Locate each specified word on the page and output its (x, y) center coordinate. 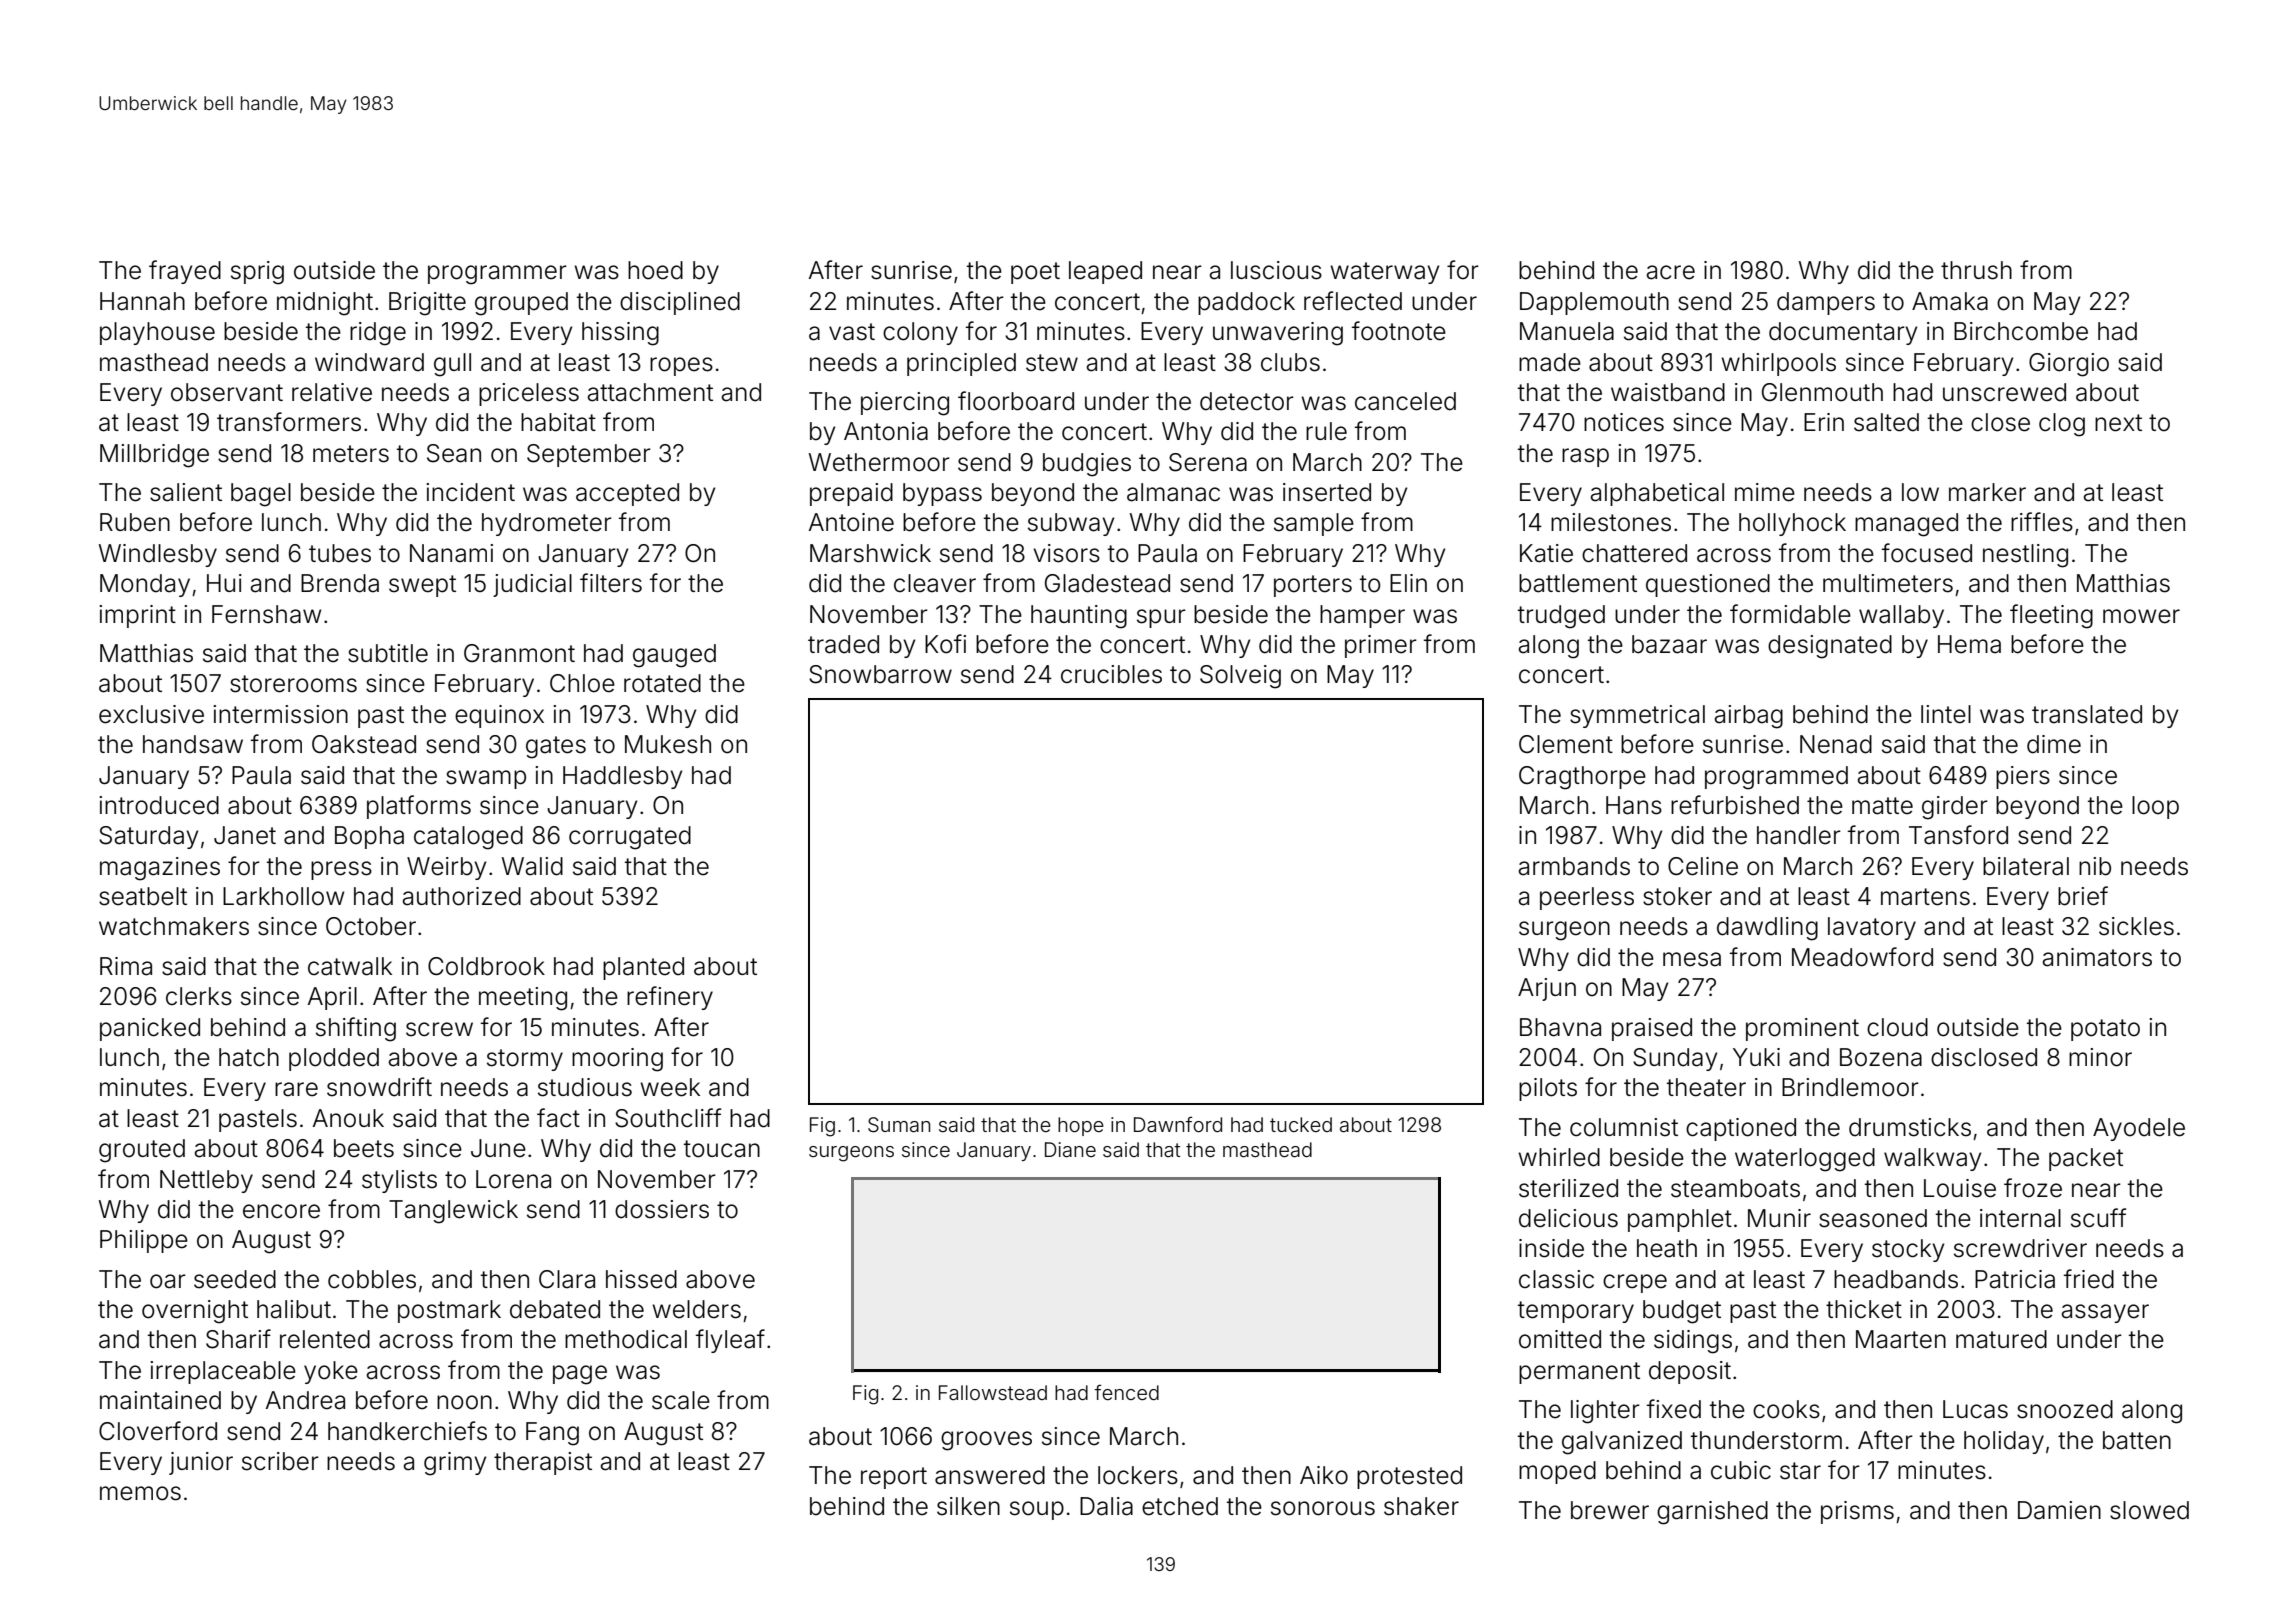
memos (140, 1493)
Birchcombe (2021, 331)
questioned (1708, 585)
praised (1652, 1029)
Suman (899, 1125)
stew (1052, 363)
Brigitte (427, 304)
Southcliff (668, 1118)
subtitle (388, 653)
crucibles (1111, 674)
